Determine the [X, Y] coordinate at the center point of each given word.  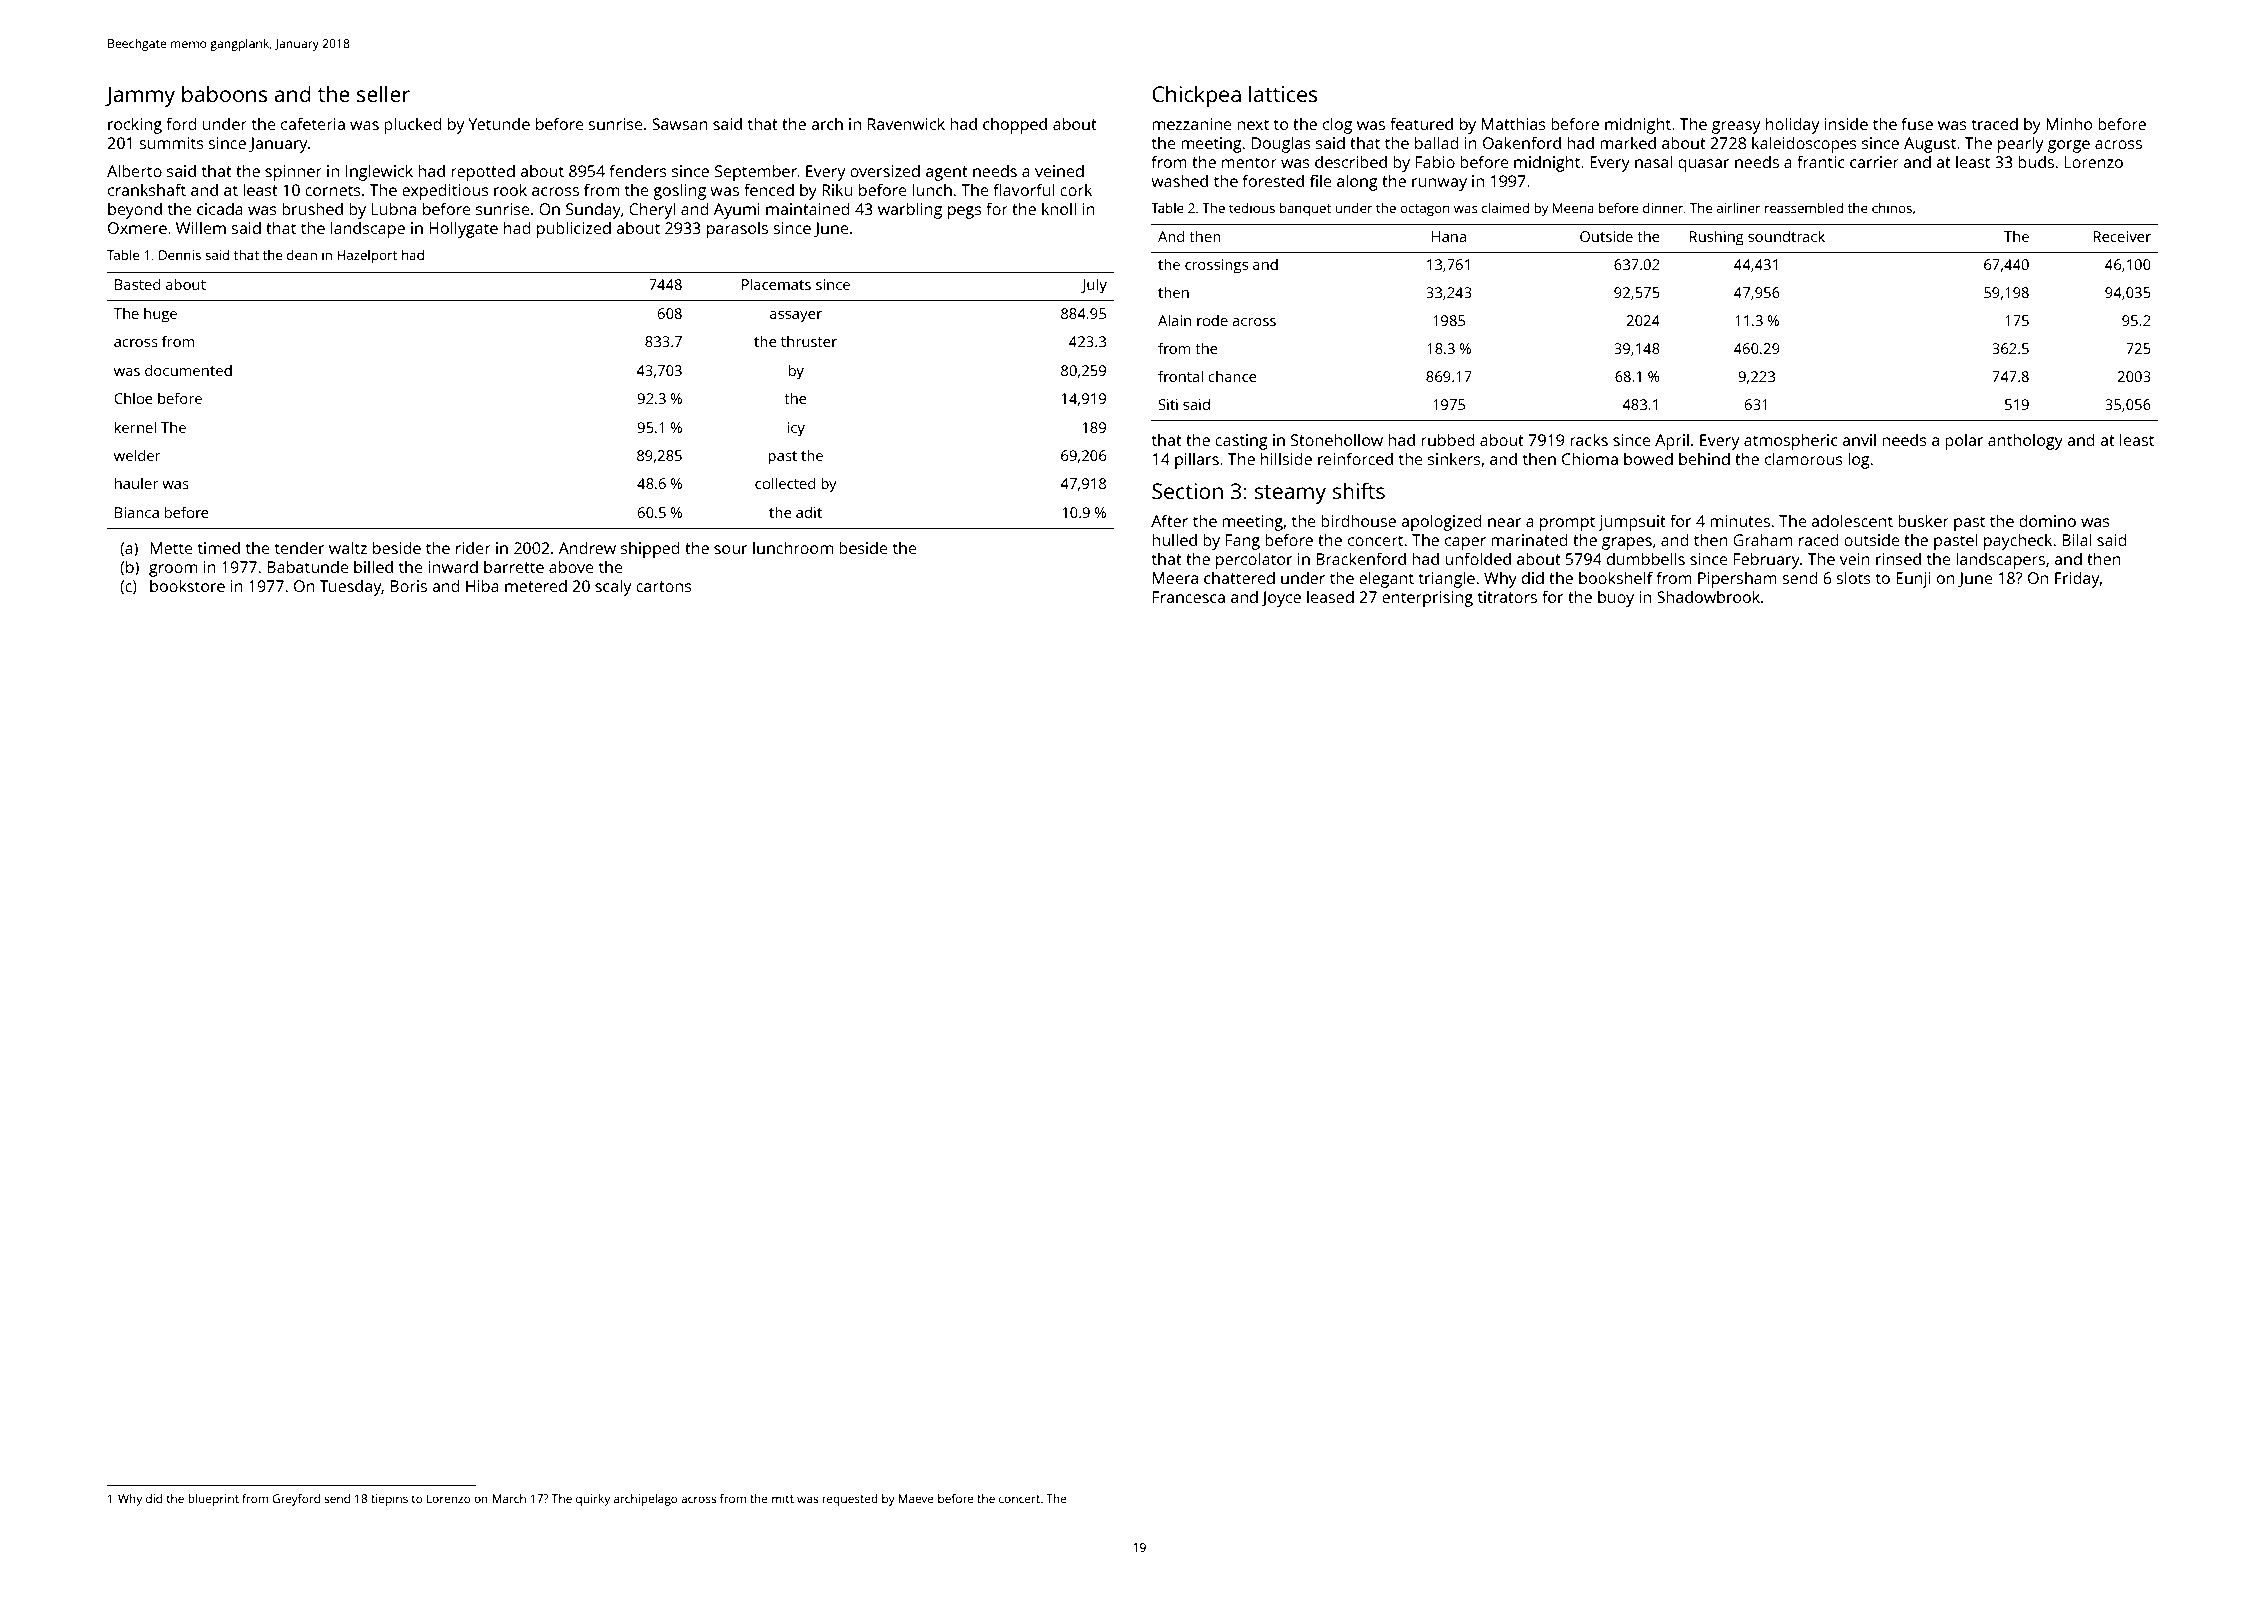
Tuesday [351, 587]
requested [850, 1500]
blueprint [213, 1500]
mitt [783, 1498]
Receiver [2122, 236]
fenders [638, 170]
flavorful [1024, 189]
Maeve [916, 1498]
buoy [1616, 598]
